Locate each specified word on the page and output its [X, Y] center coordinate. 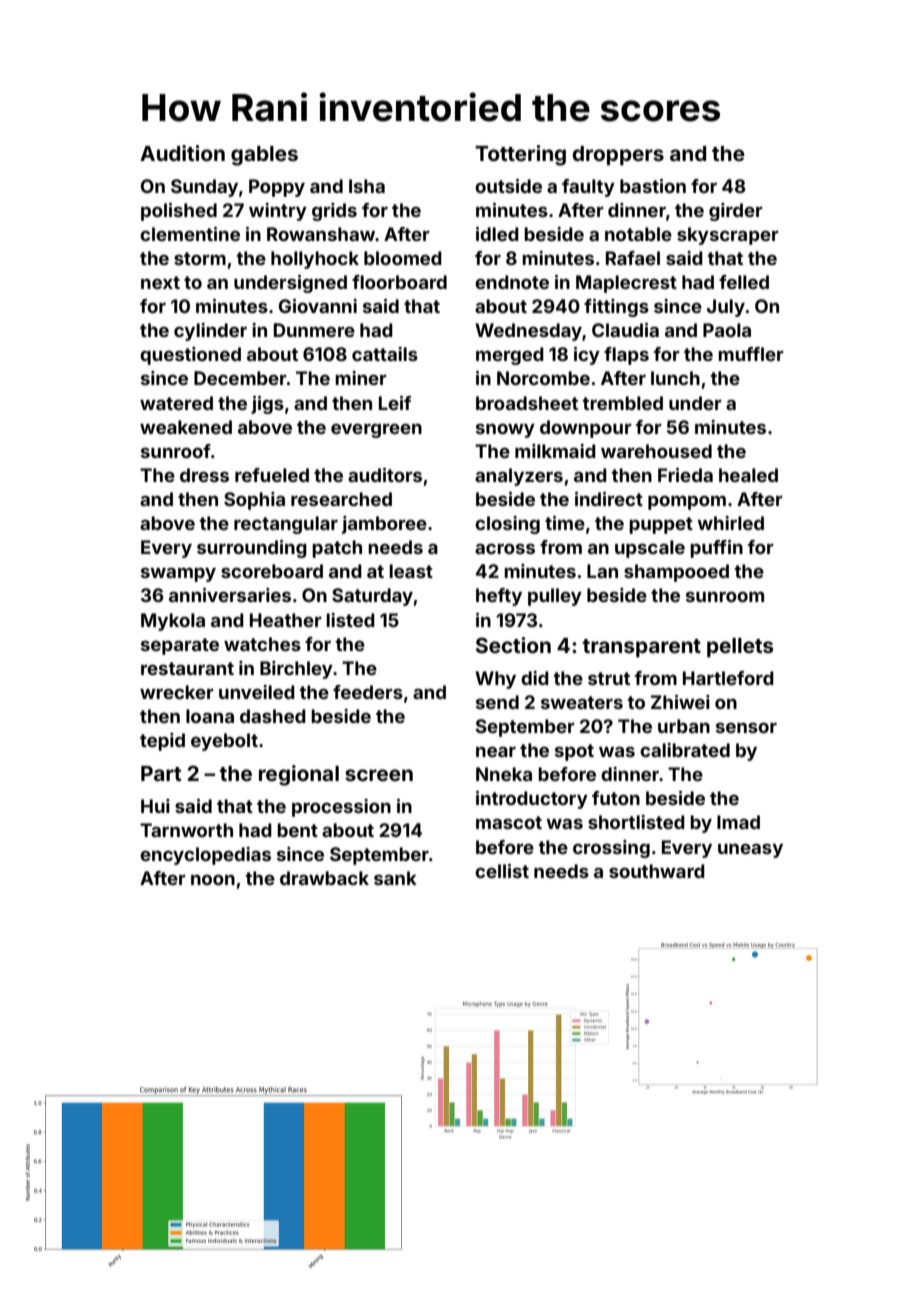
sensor [746, 727]
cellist [502, 871]
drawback [324, 878]
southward [657, 871]
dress [204, 475]
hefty [499, 597]
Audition [182, 153]
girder [736, 212]
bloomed [403, 258]
